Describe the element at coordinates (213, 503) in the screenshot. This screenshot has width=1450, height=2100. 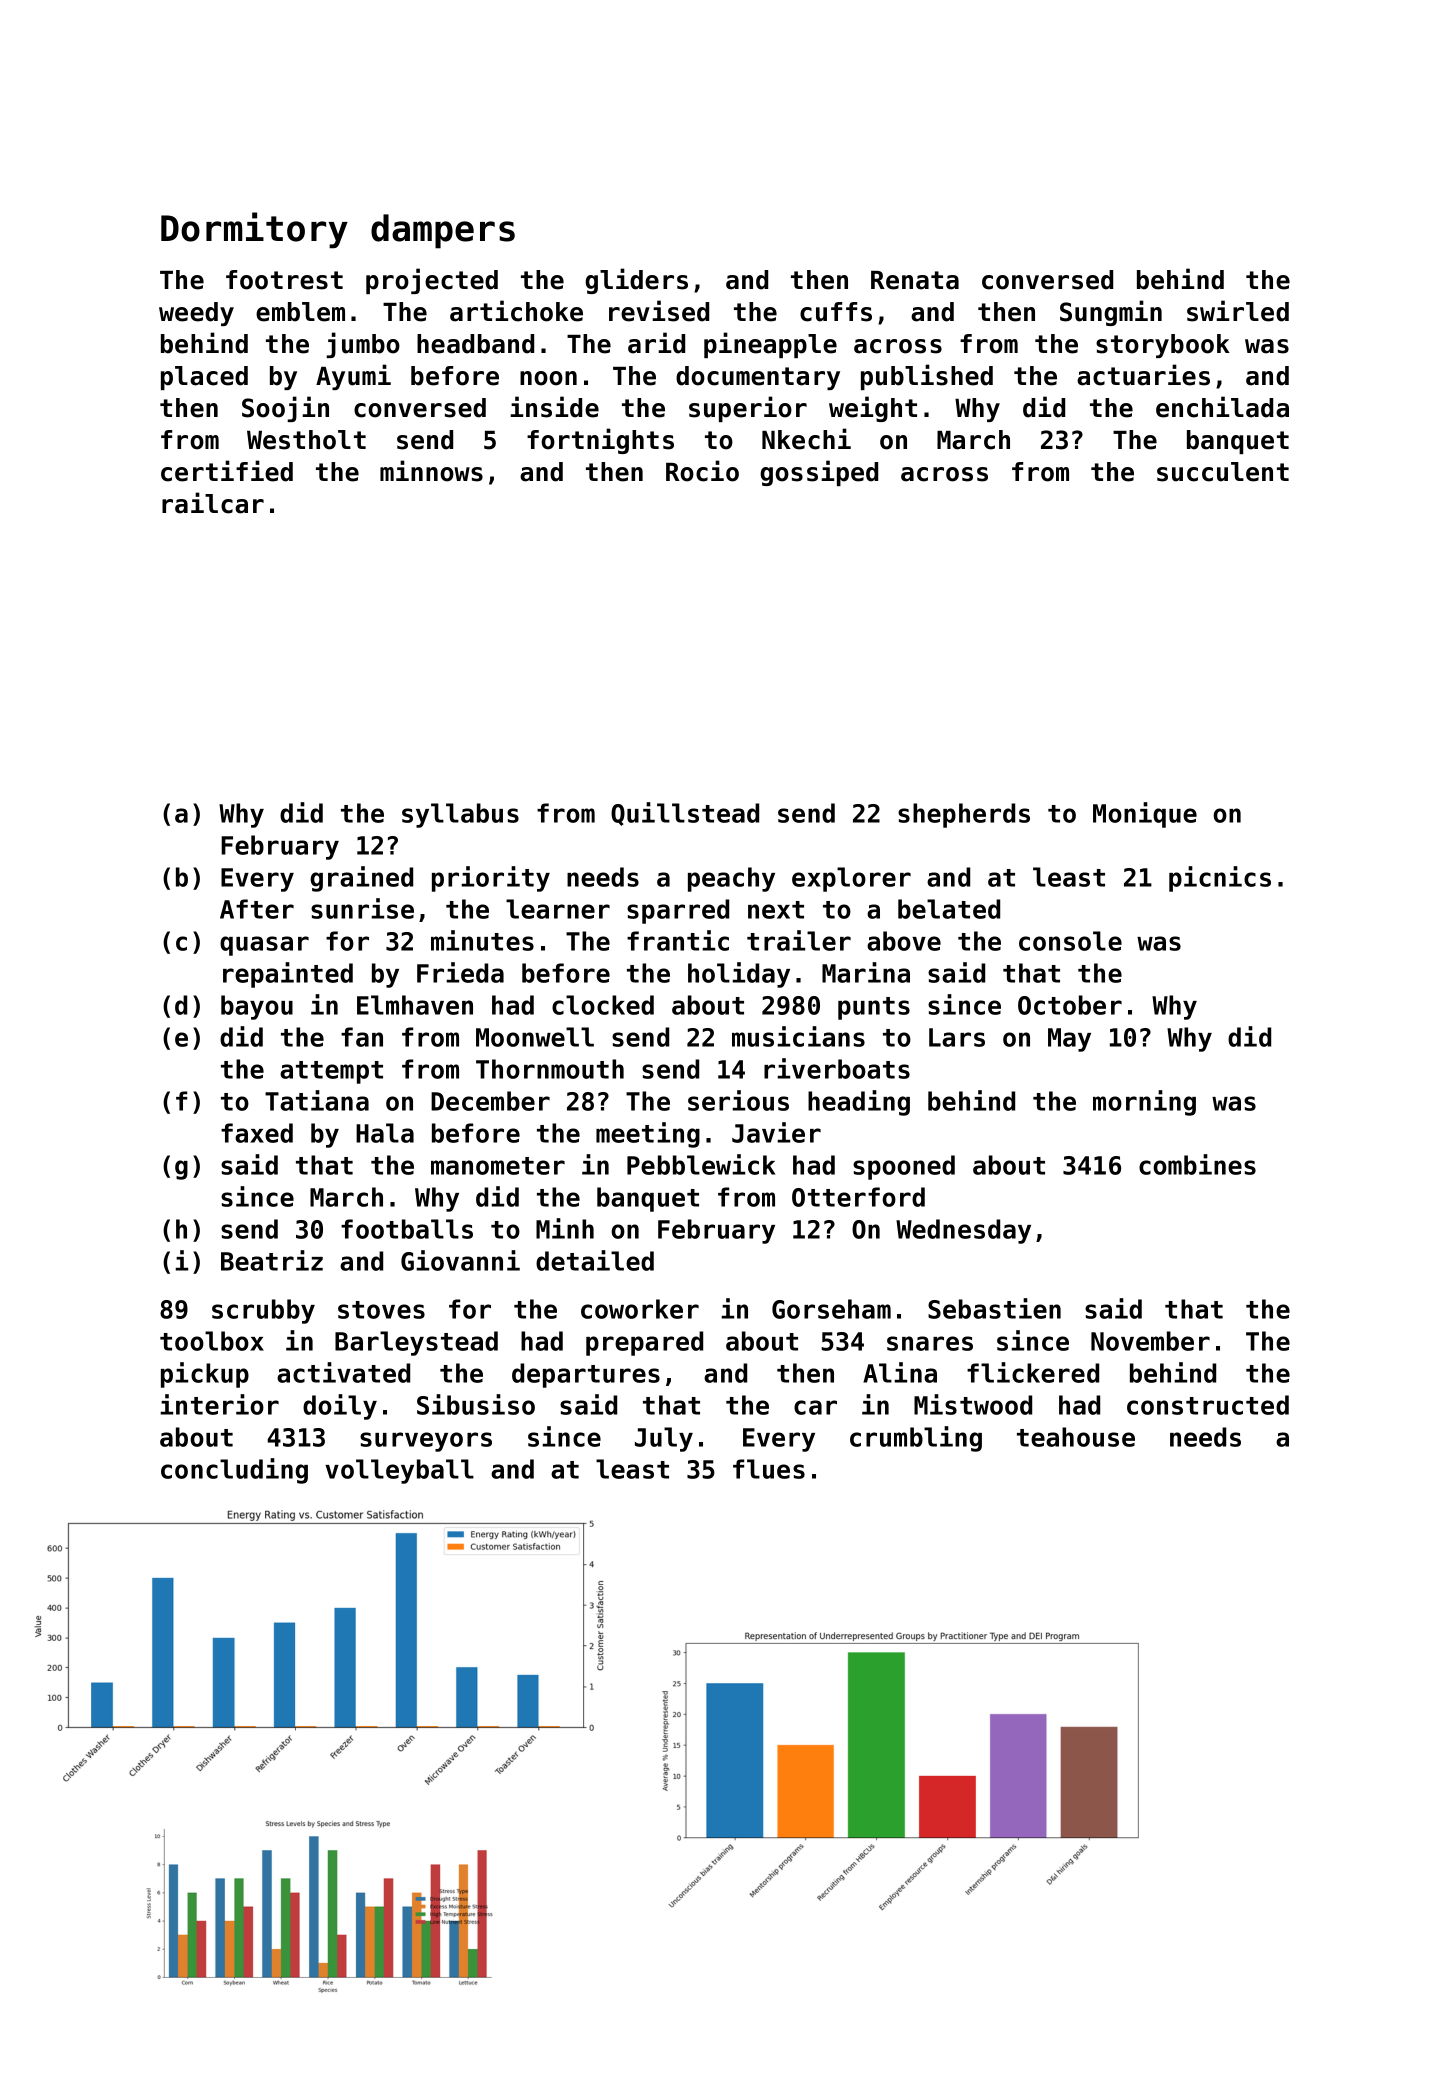
I see `railcar` at that location.
